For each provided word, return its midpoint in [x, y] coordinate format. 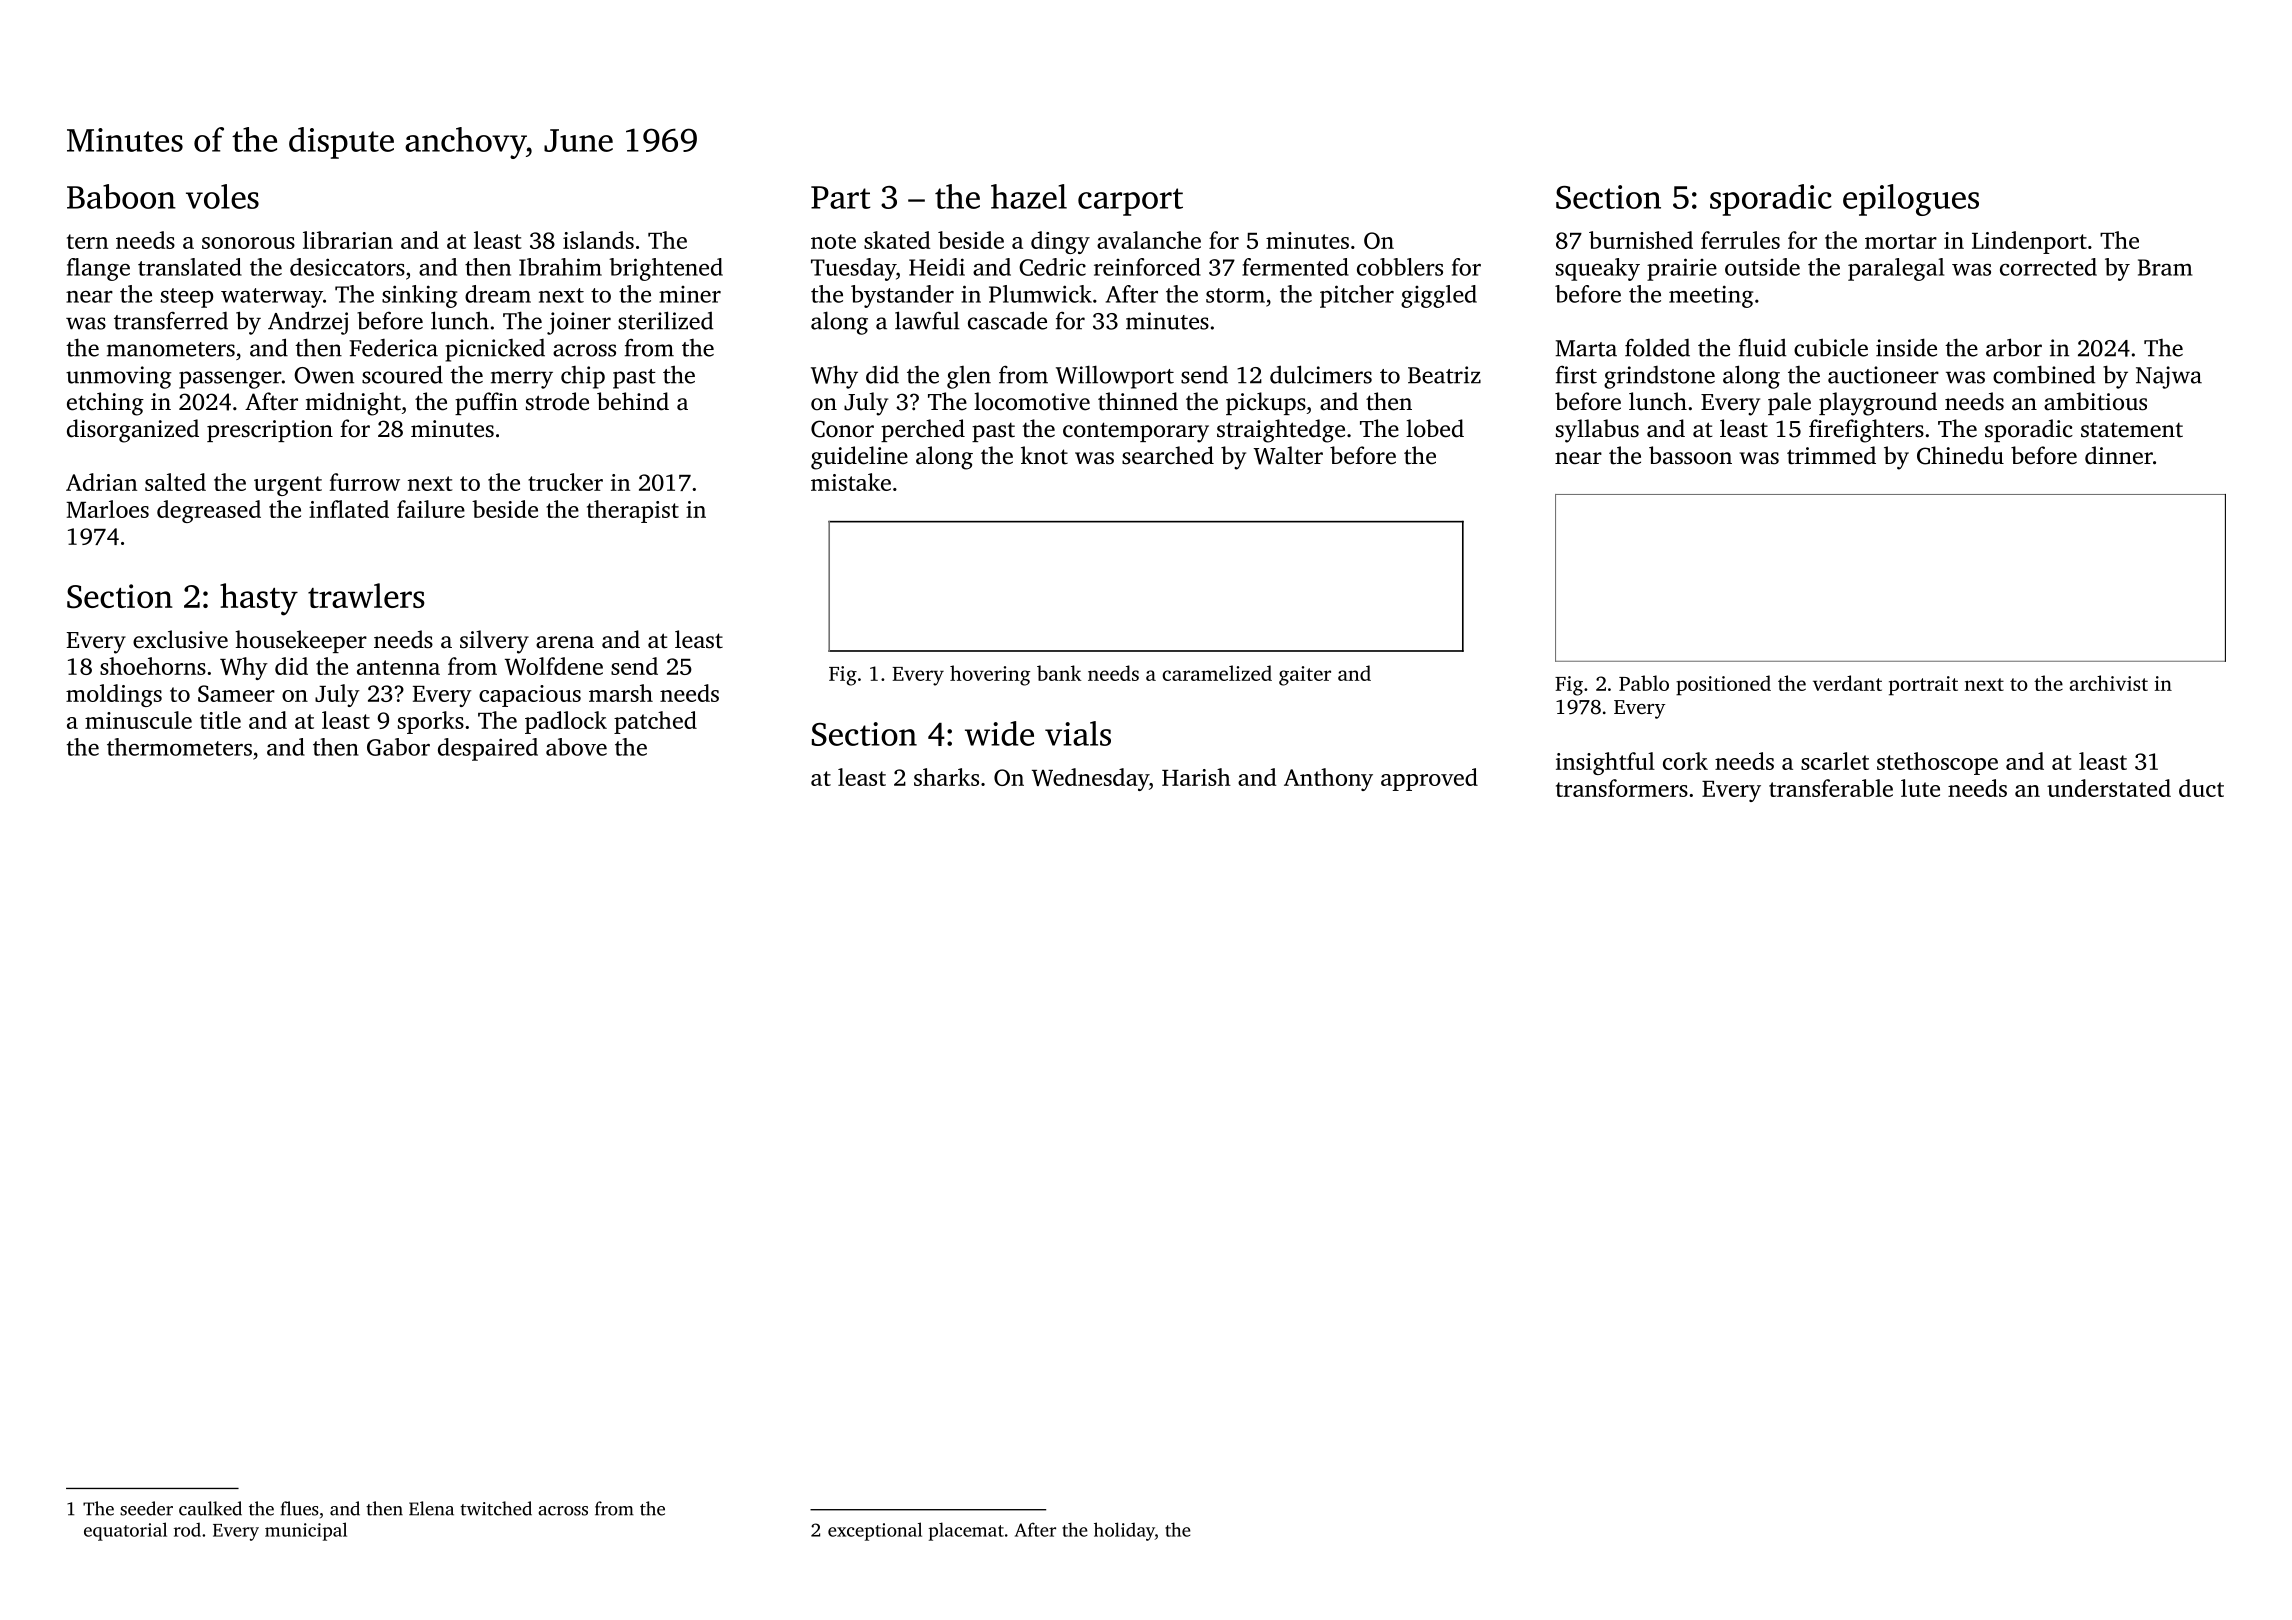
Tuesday [853, 269]
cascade [1007, 320]
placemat [966, 1531]
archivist [2109, 683]
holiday [1124, 1531]
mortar [1901, 241]
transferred [171, 320]
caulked [210, 1508]
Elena [431, 1508]
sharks [946, 777]
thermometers [179, 747]
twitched [496, 1508]
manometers [171, 349]
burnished [1641, 240]
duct [2201, 788]
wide [999, 733]
